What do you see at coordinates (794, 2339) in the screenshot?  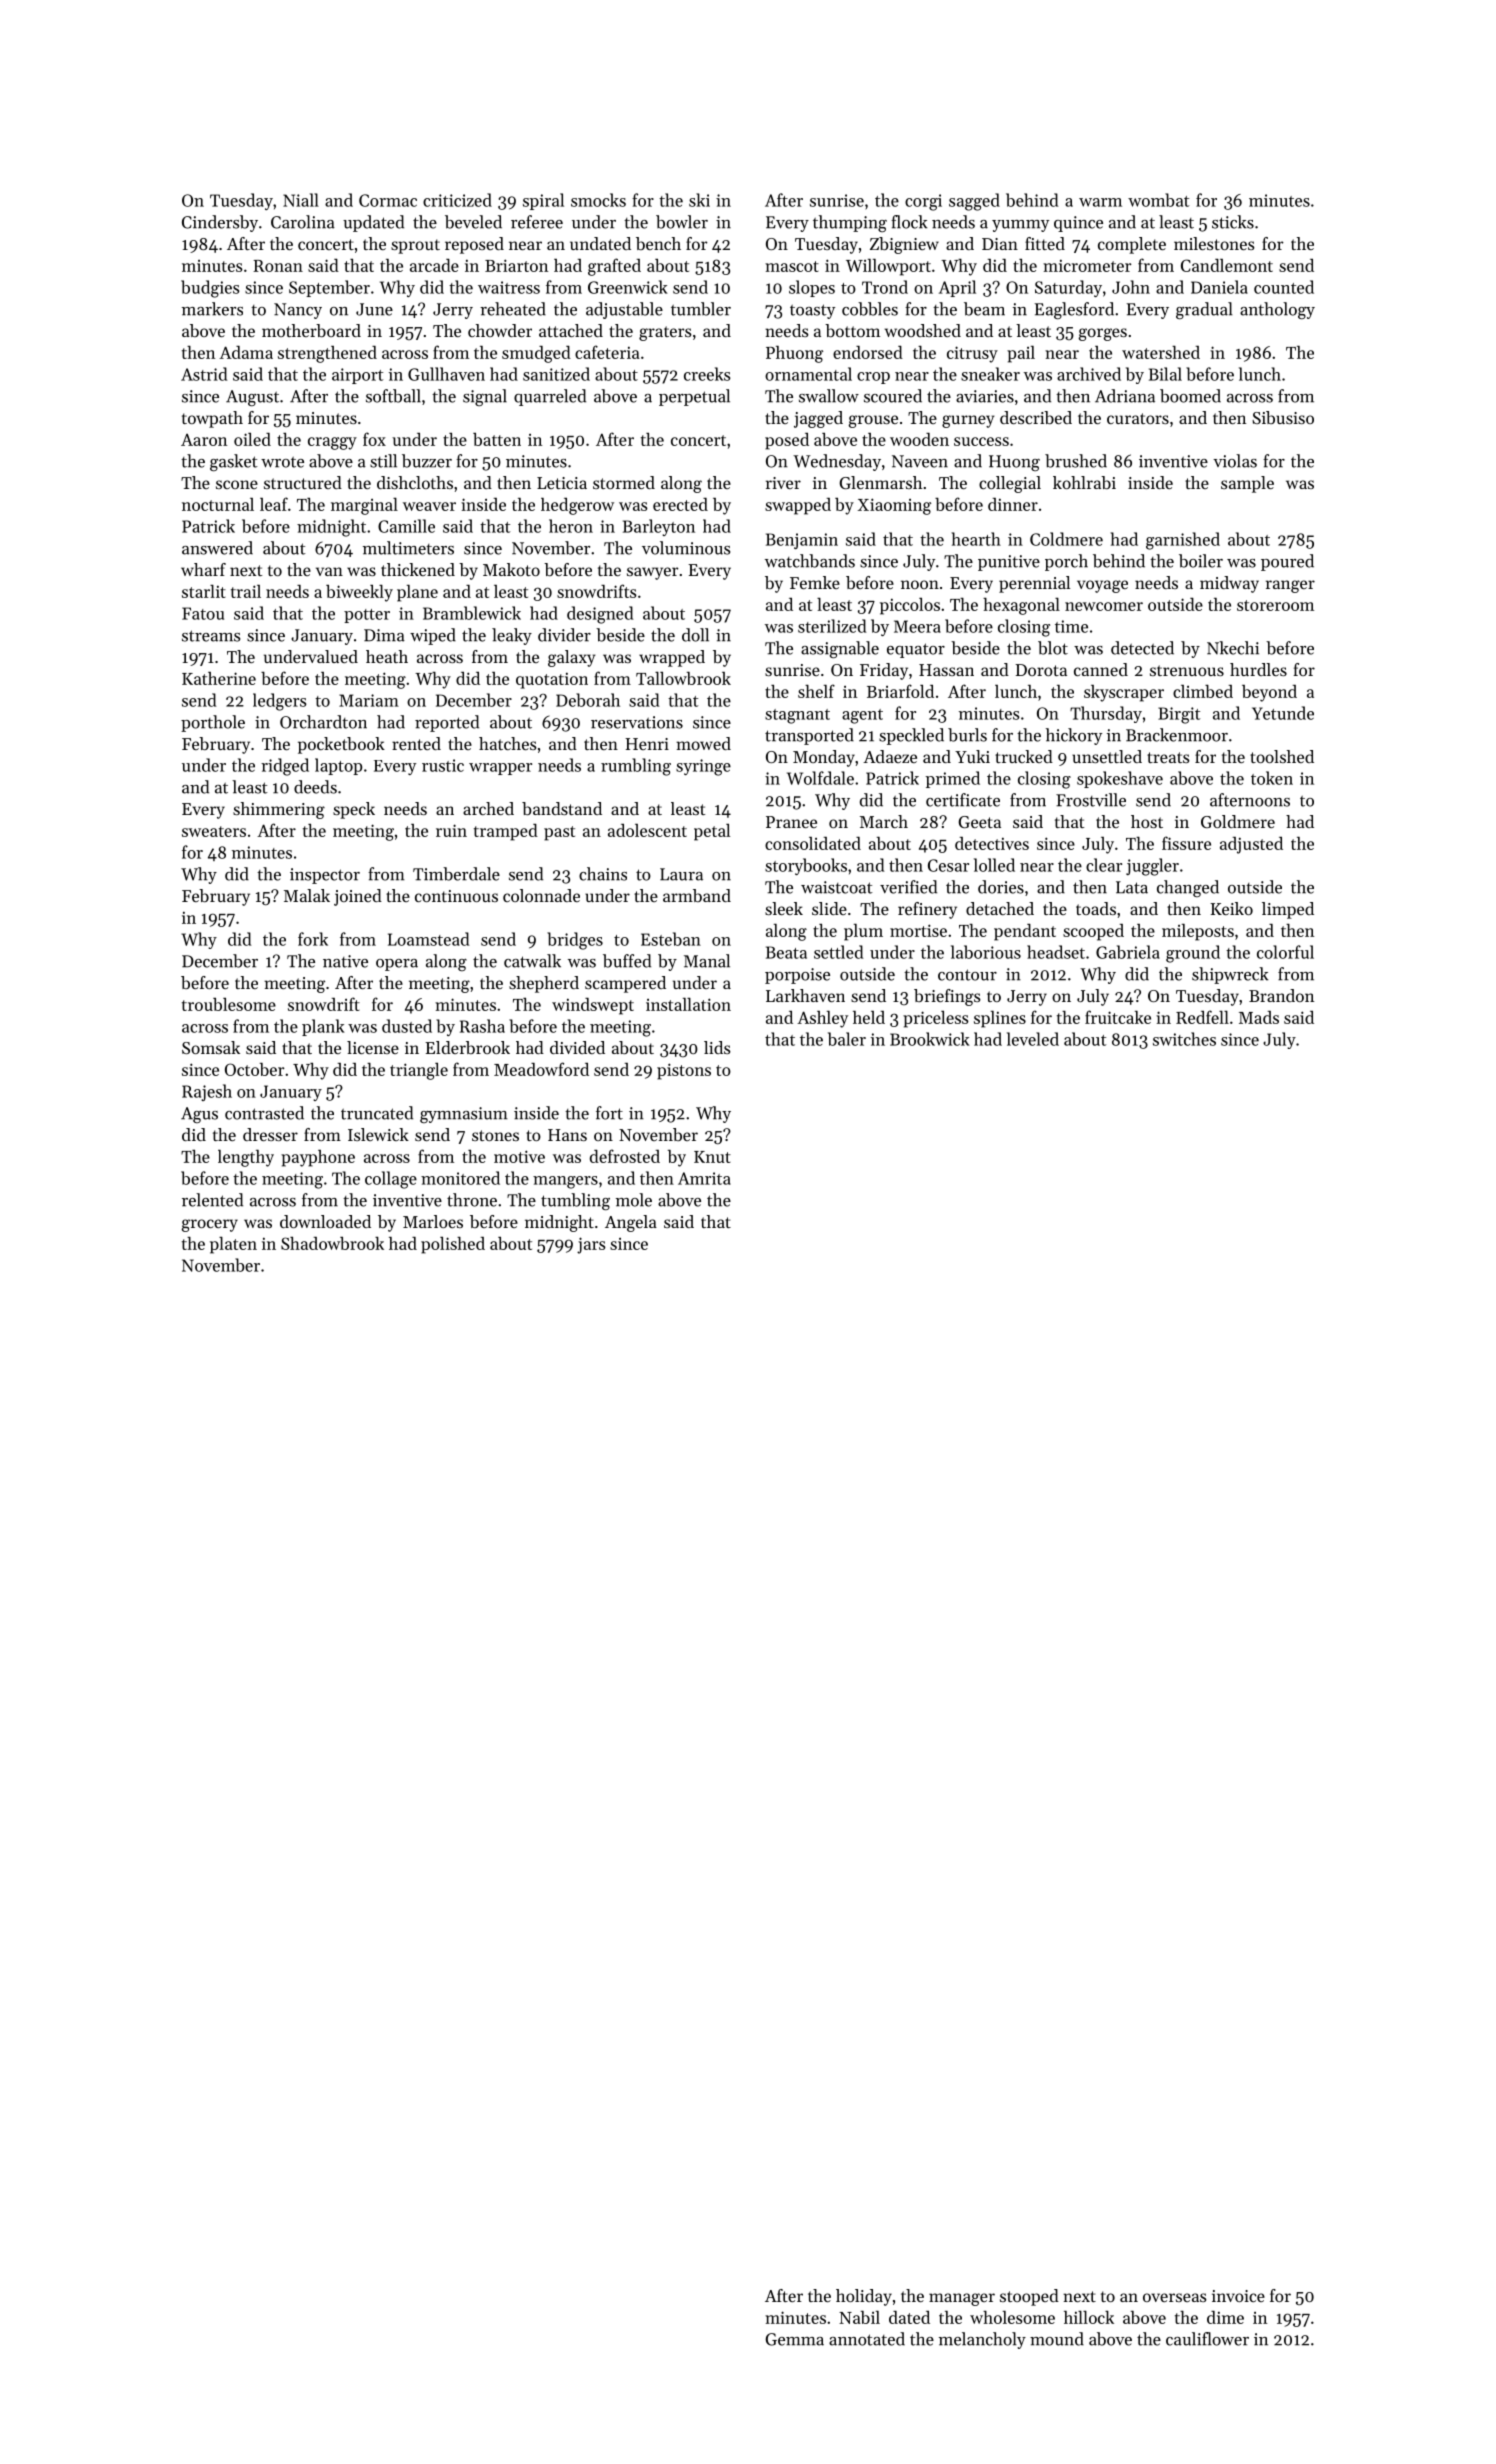 I see `Gemma` at bounding box center [794, 2339].
